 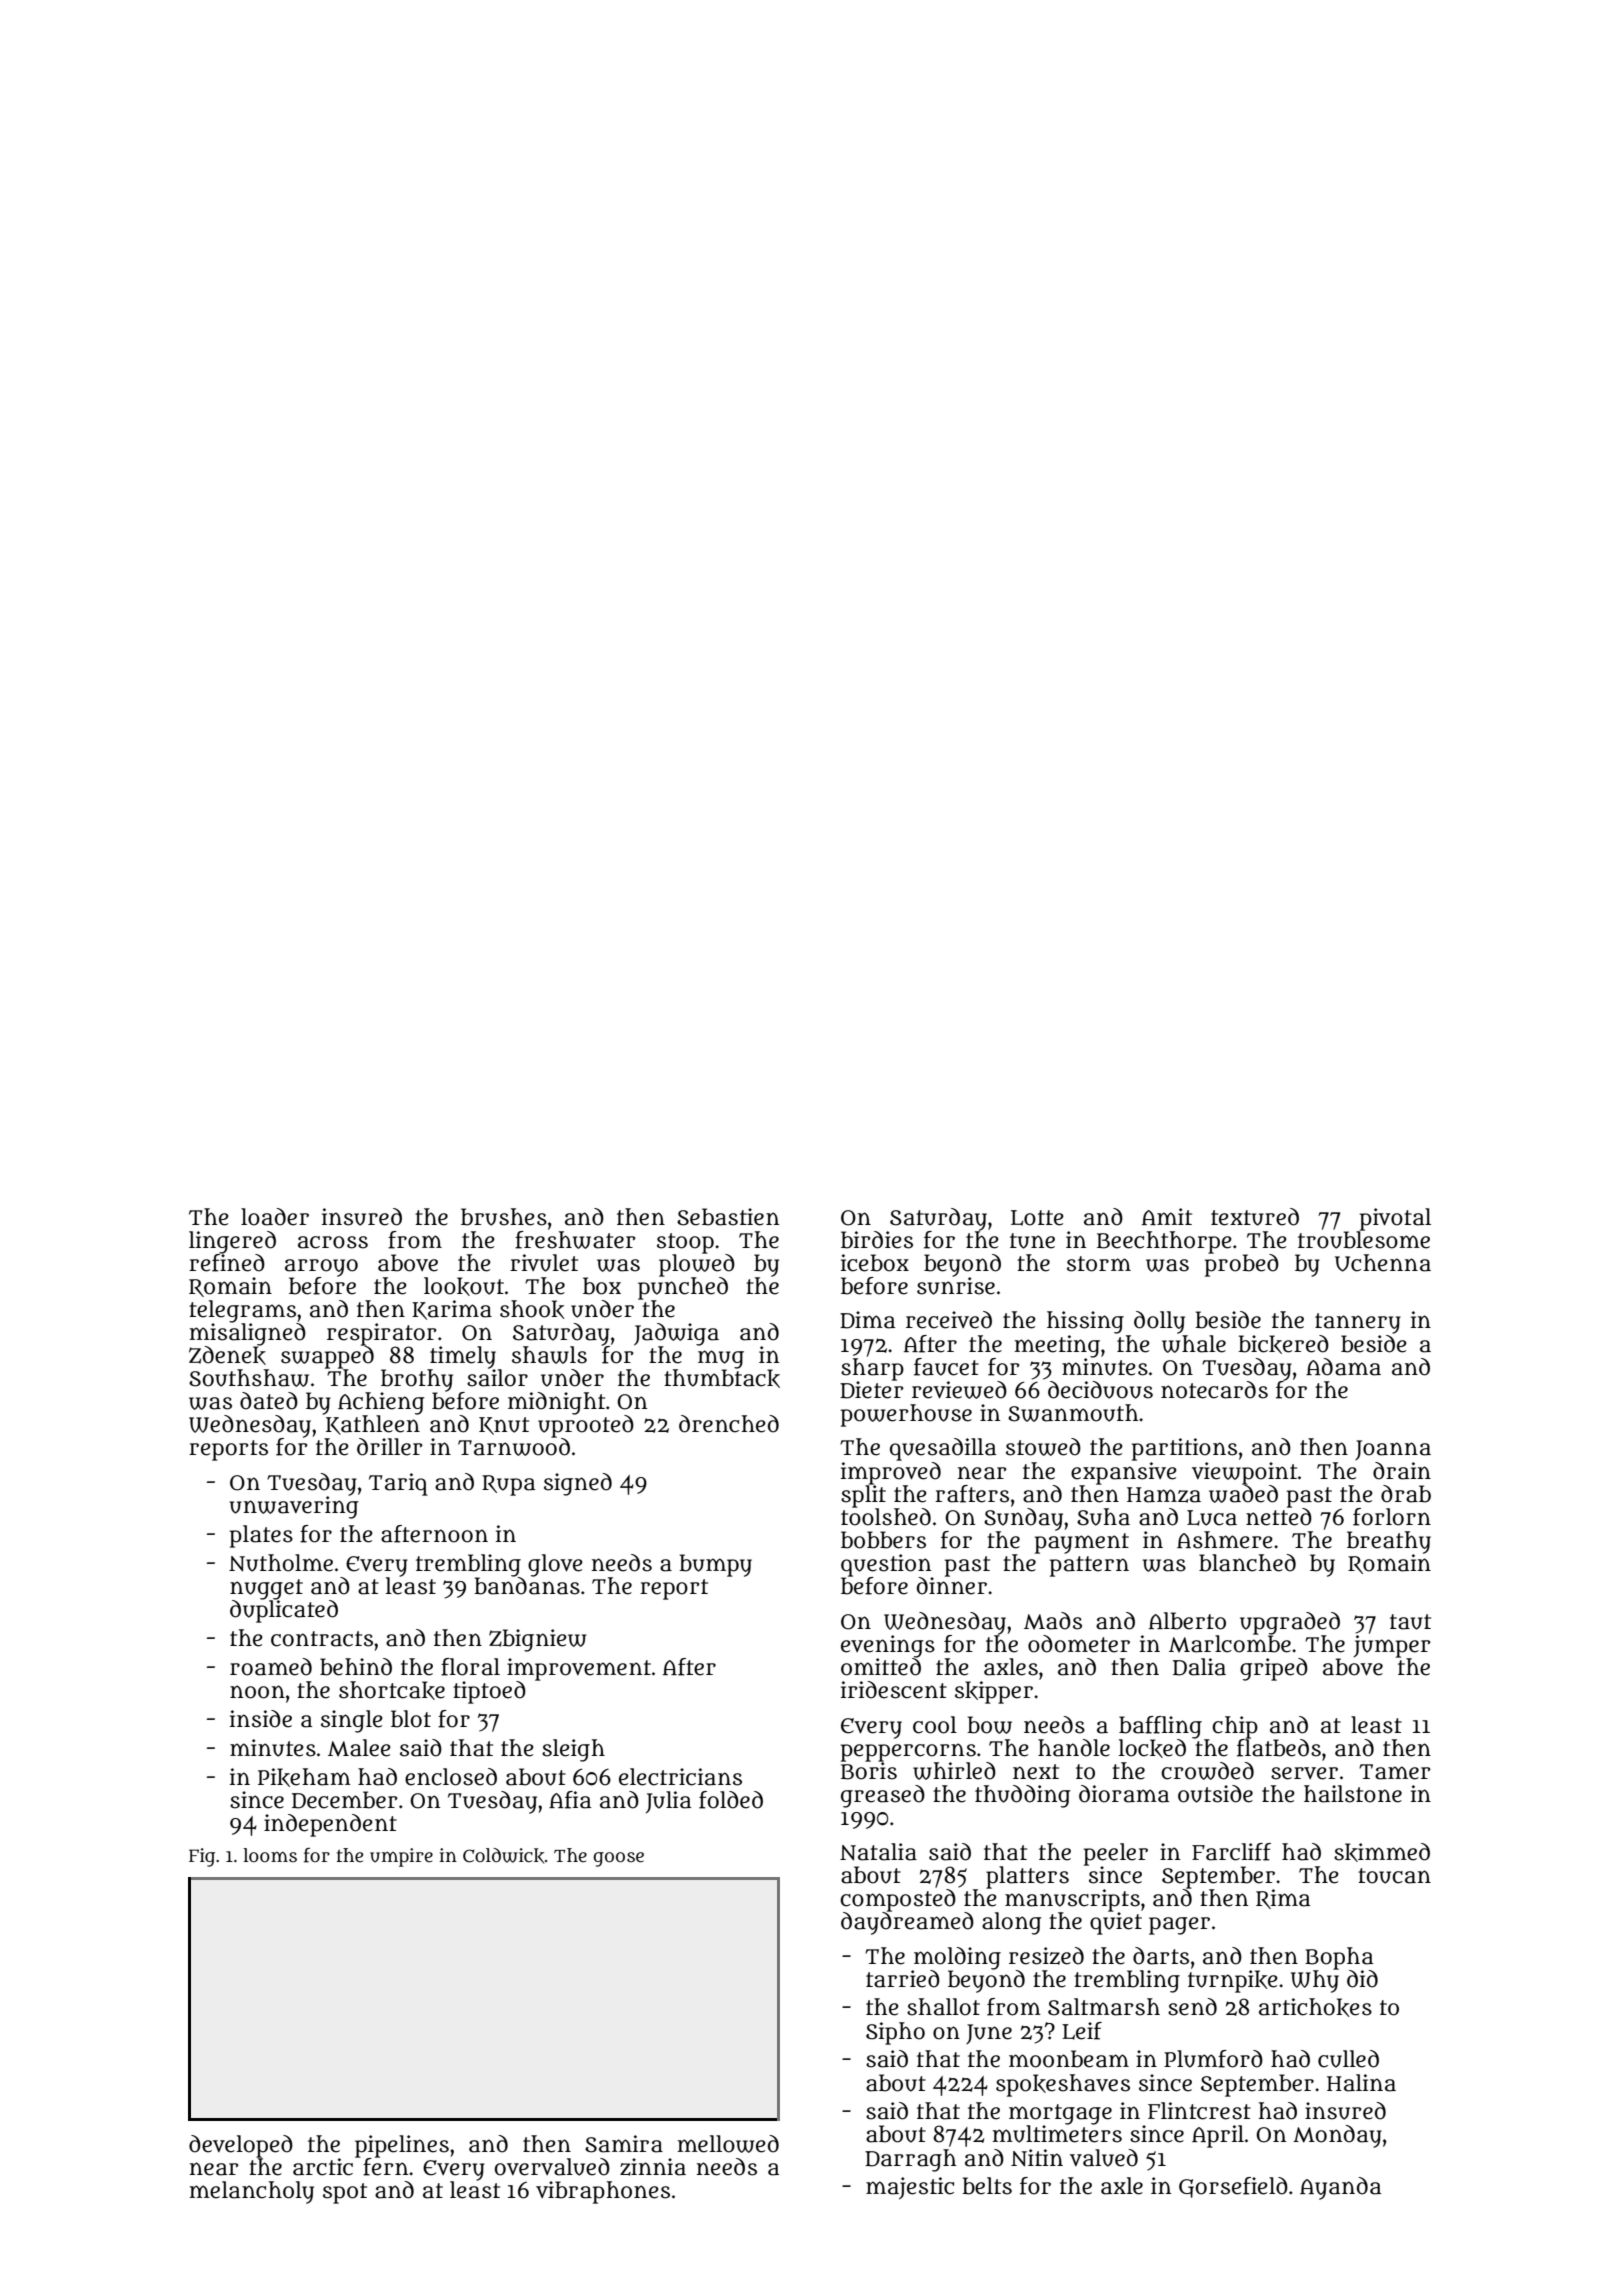 What do you see at coordinates (1383, 1263) in the image?
I see `Uchenna` at bounding box center [1383, 1263].
